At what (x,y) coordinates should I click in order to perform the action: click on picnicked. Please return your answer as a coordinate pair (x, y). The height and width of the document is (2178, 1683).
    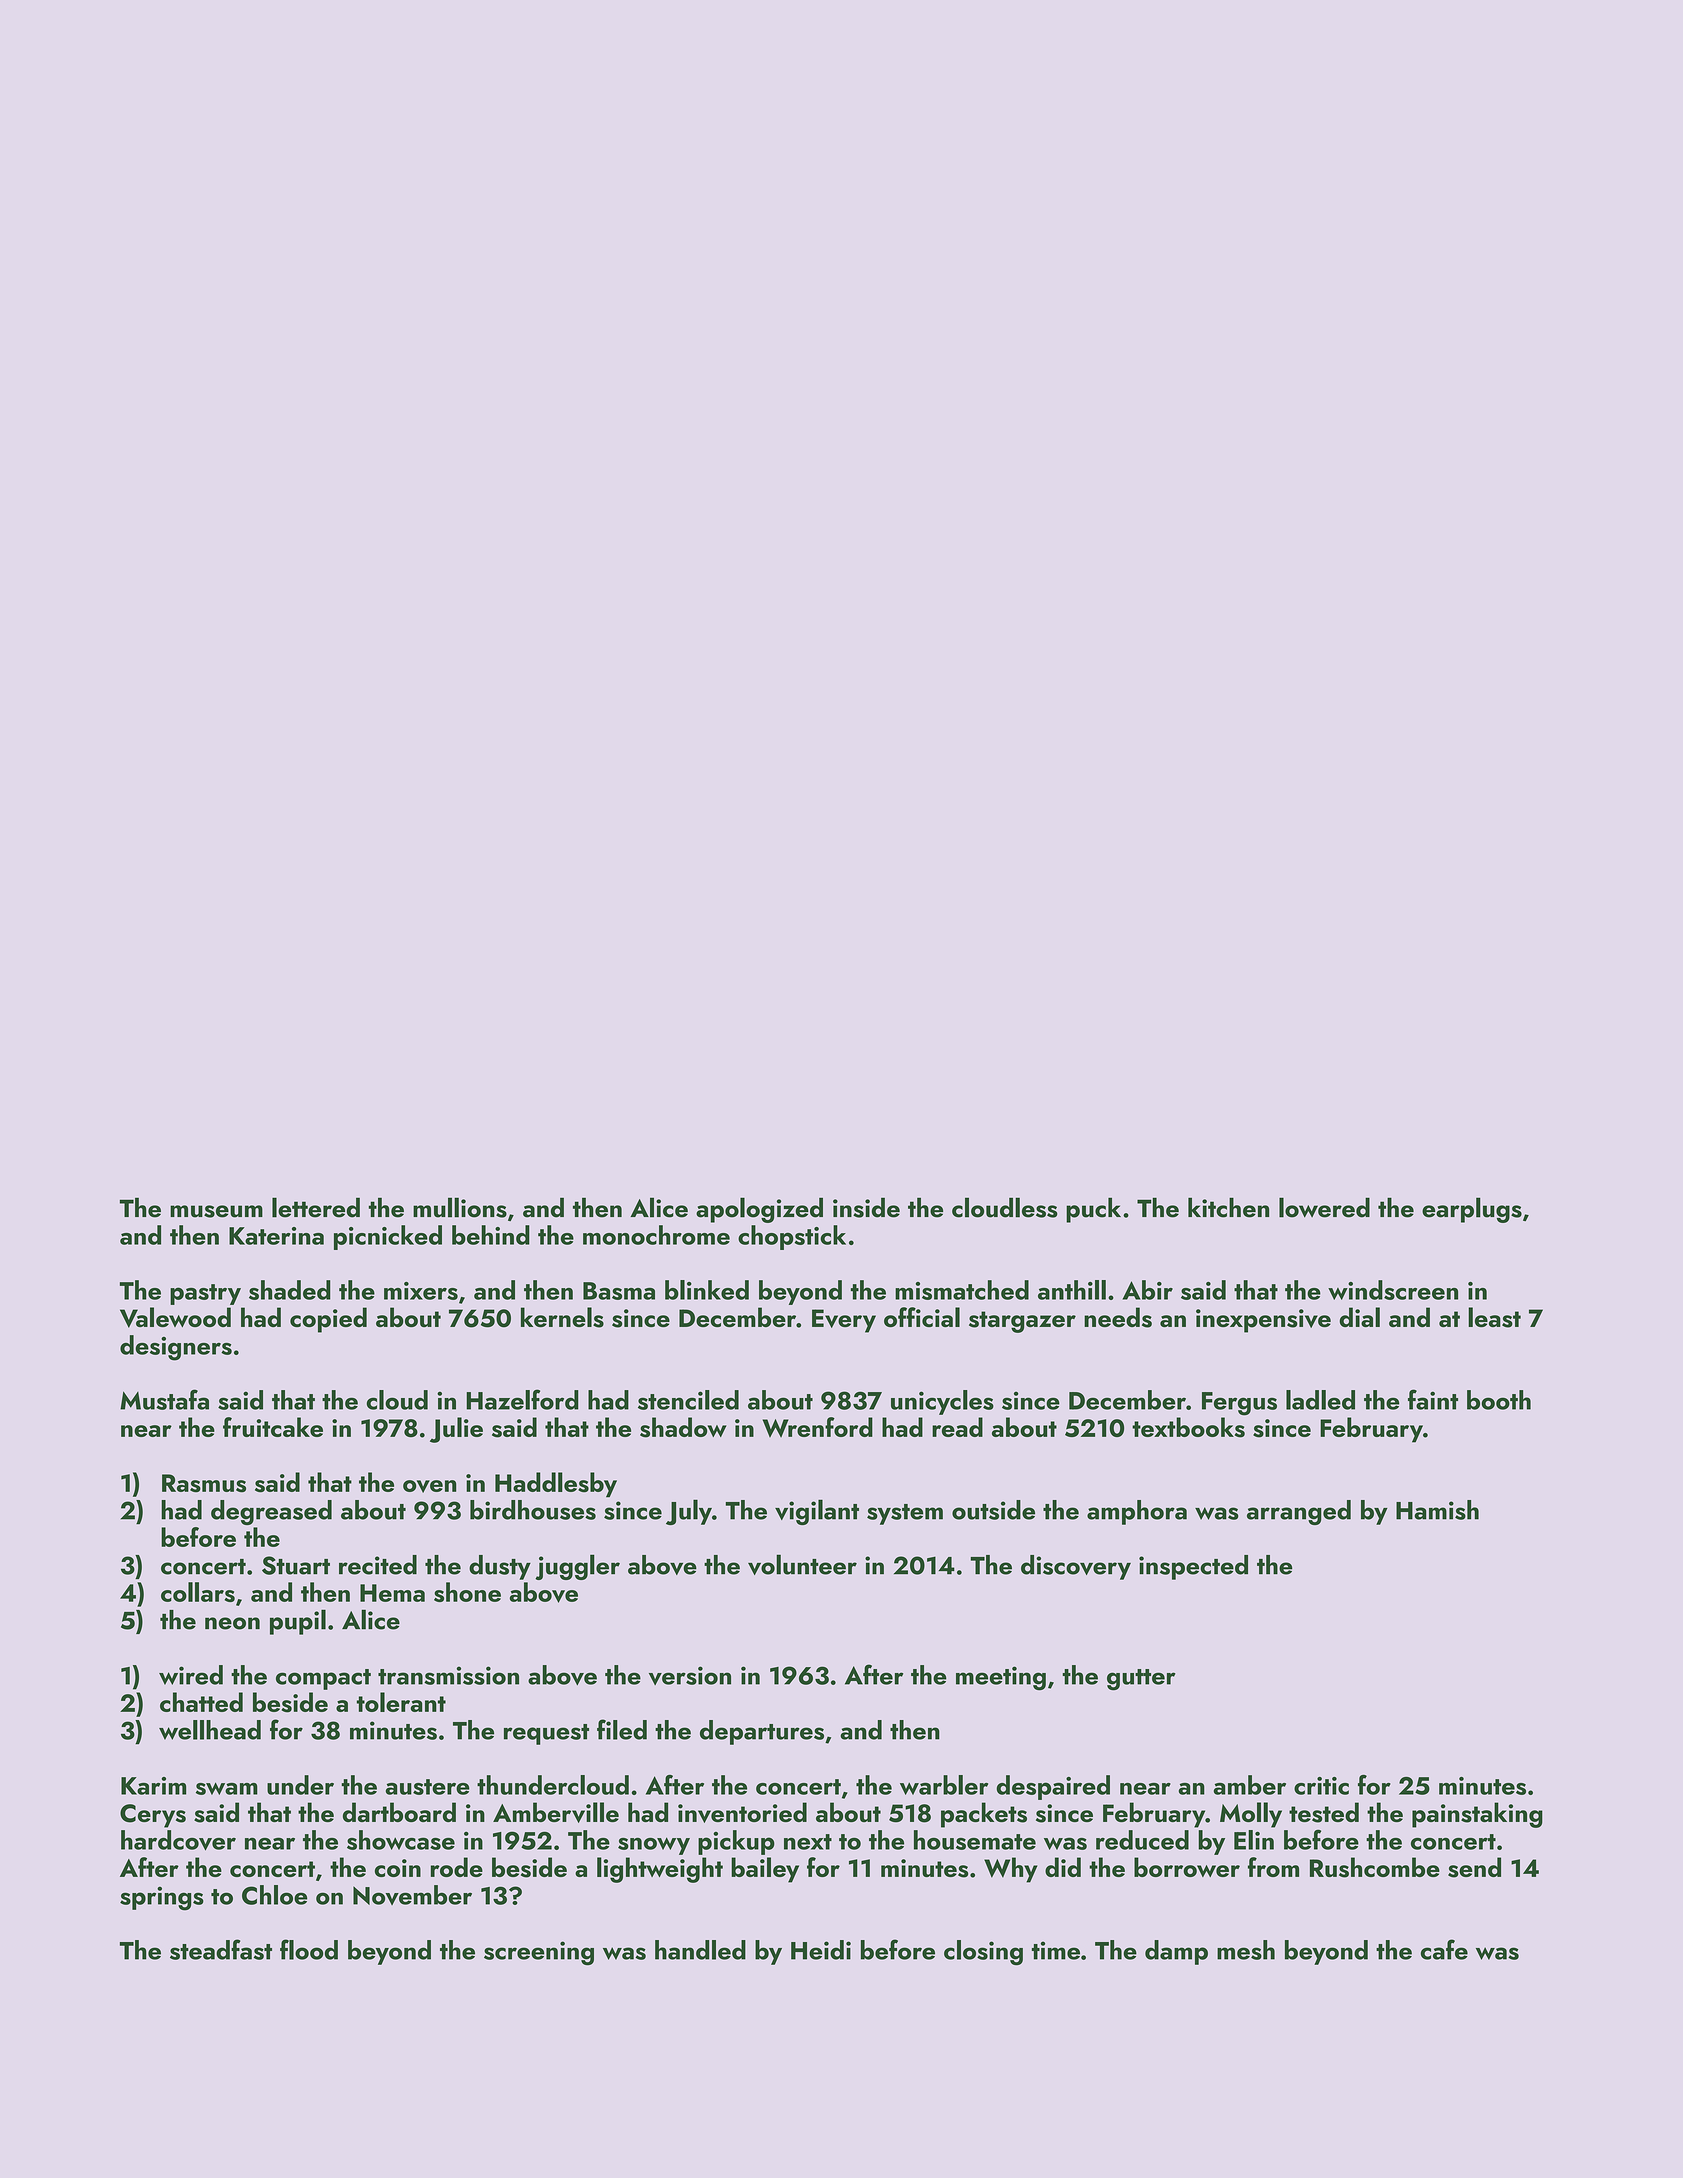
    Looking at the image, I should click on (388, 1237).
